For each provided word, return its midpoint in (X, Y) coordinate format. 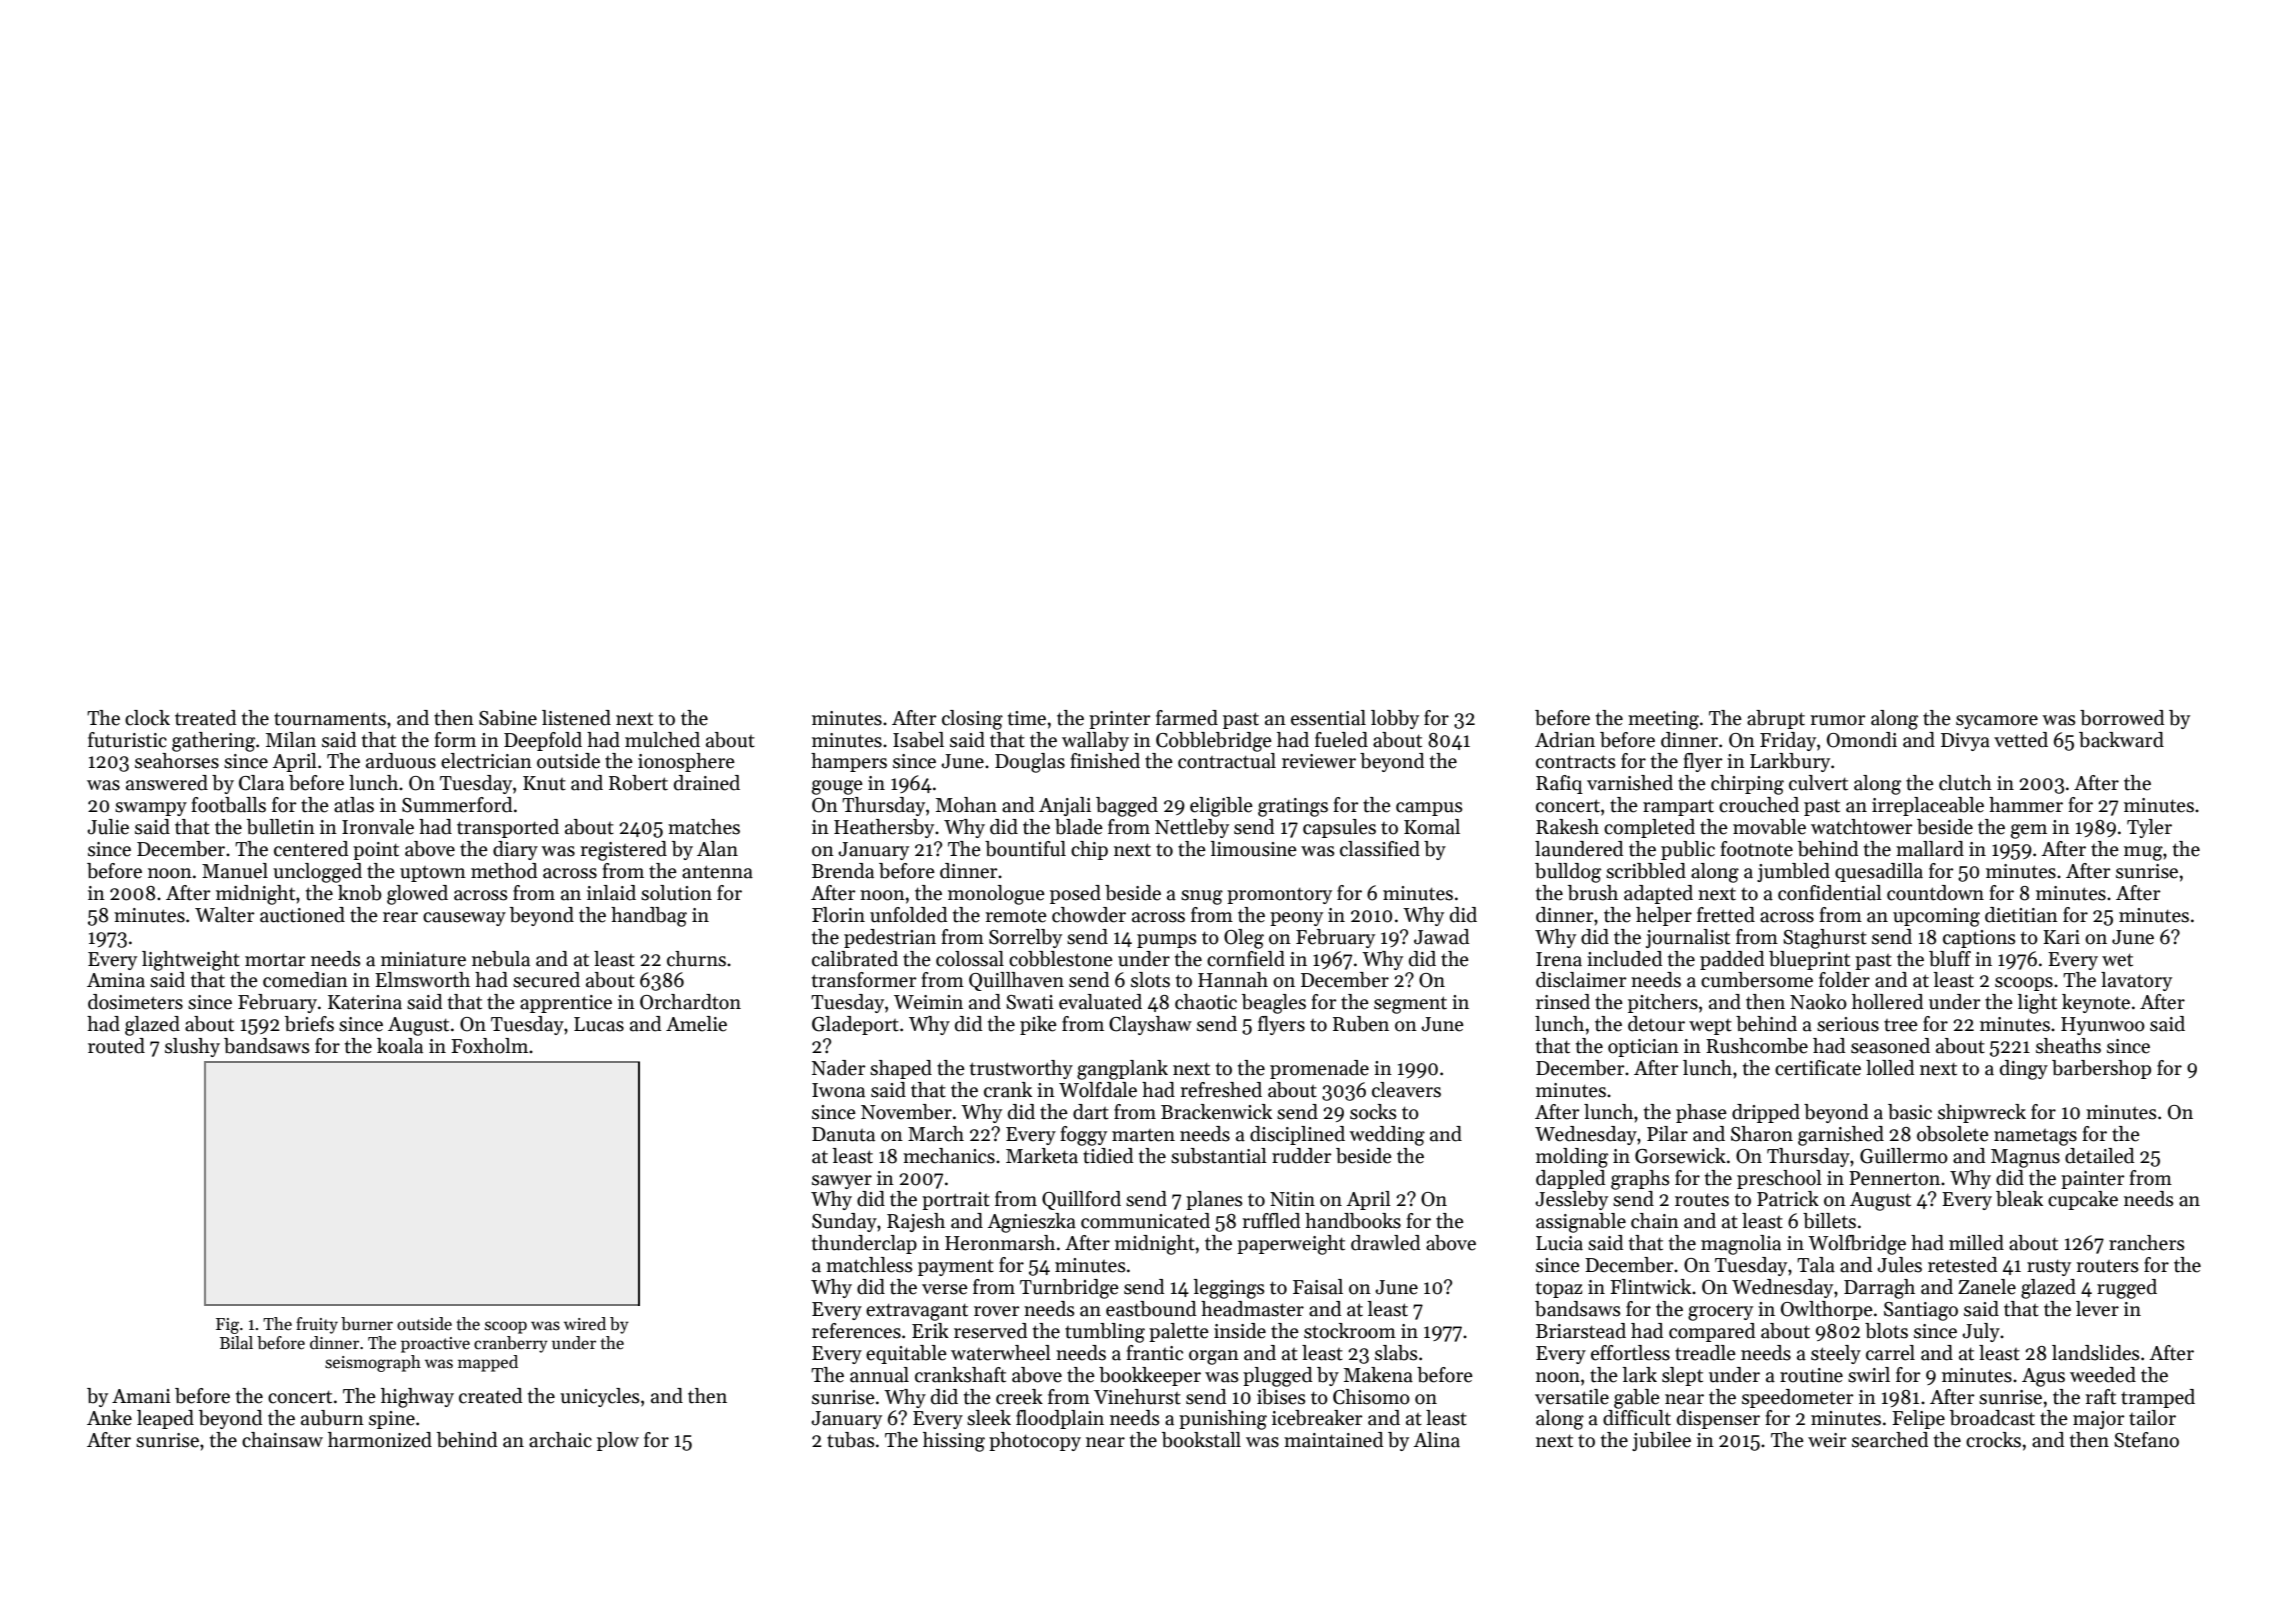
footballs (228, 805)
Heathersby (884, 828)
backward (2121, 740)
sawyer (842, 1182)
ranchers (2147, 1243)
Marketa (1042, 1156)
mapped (488, 1363)
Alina (1436, 1440)
